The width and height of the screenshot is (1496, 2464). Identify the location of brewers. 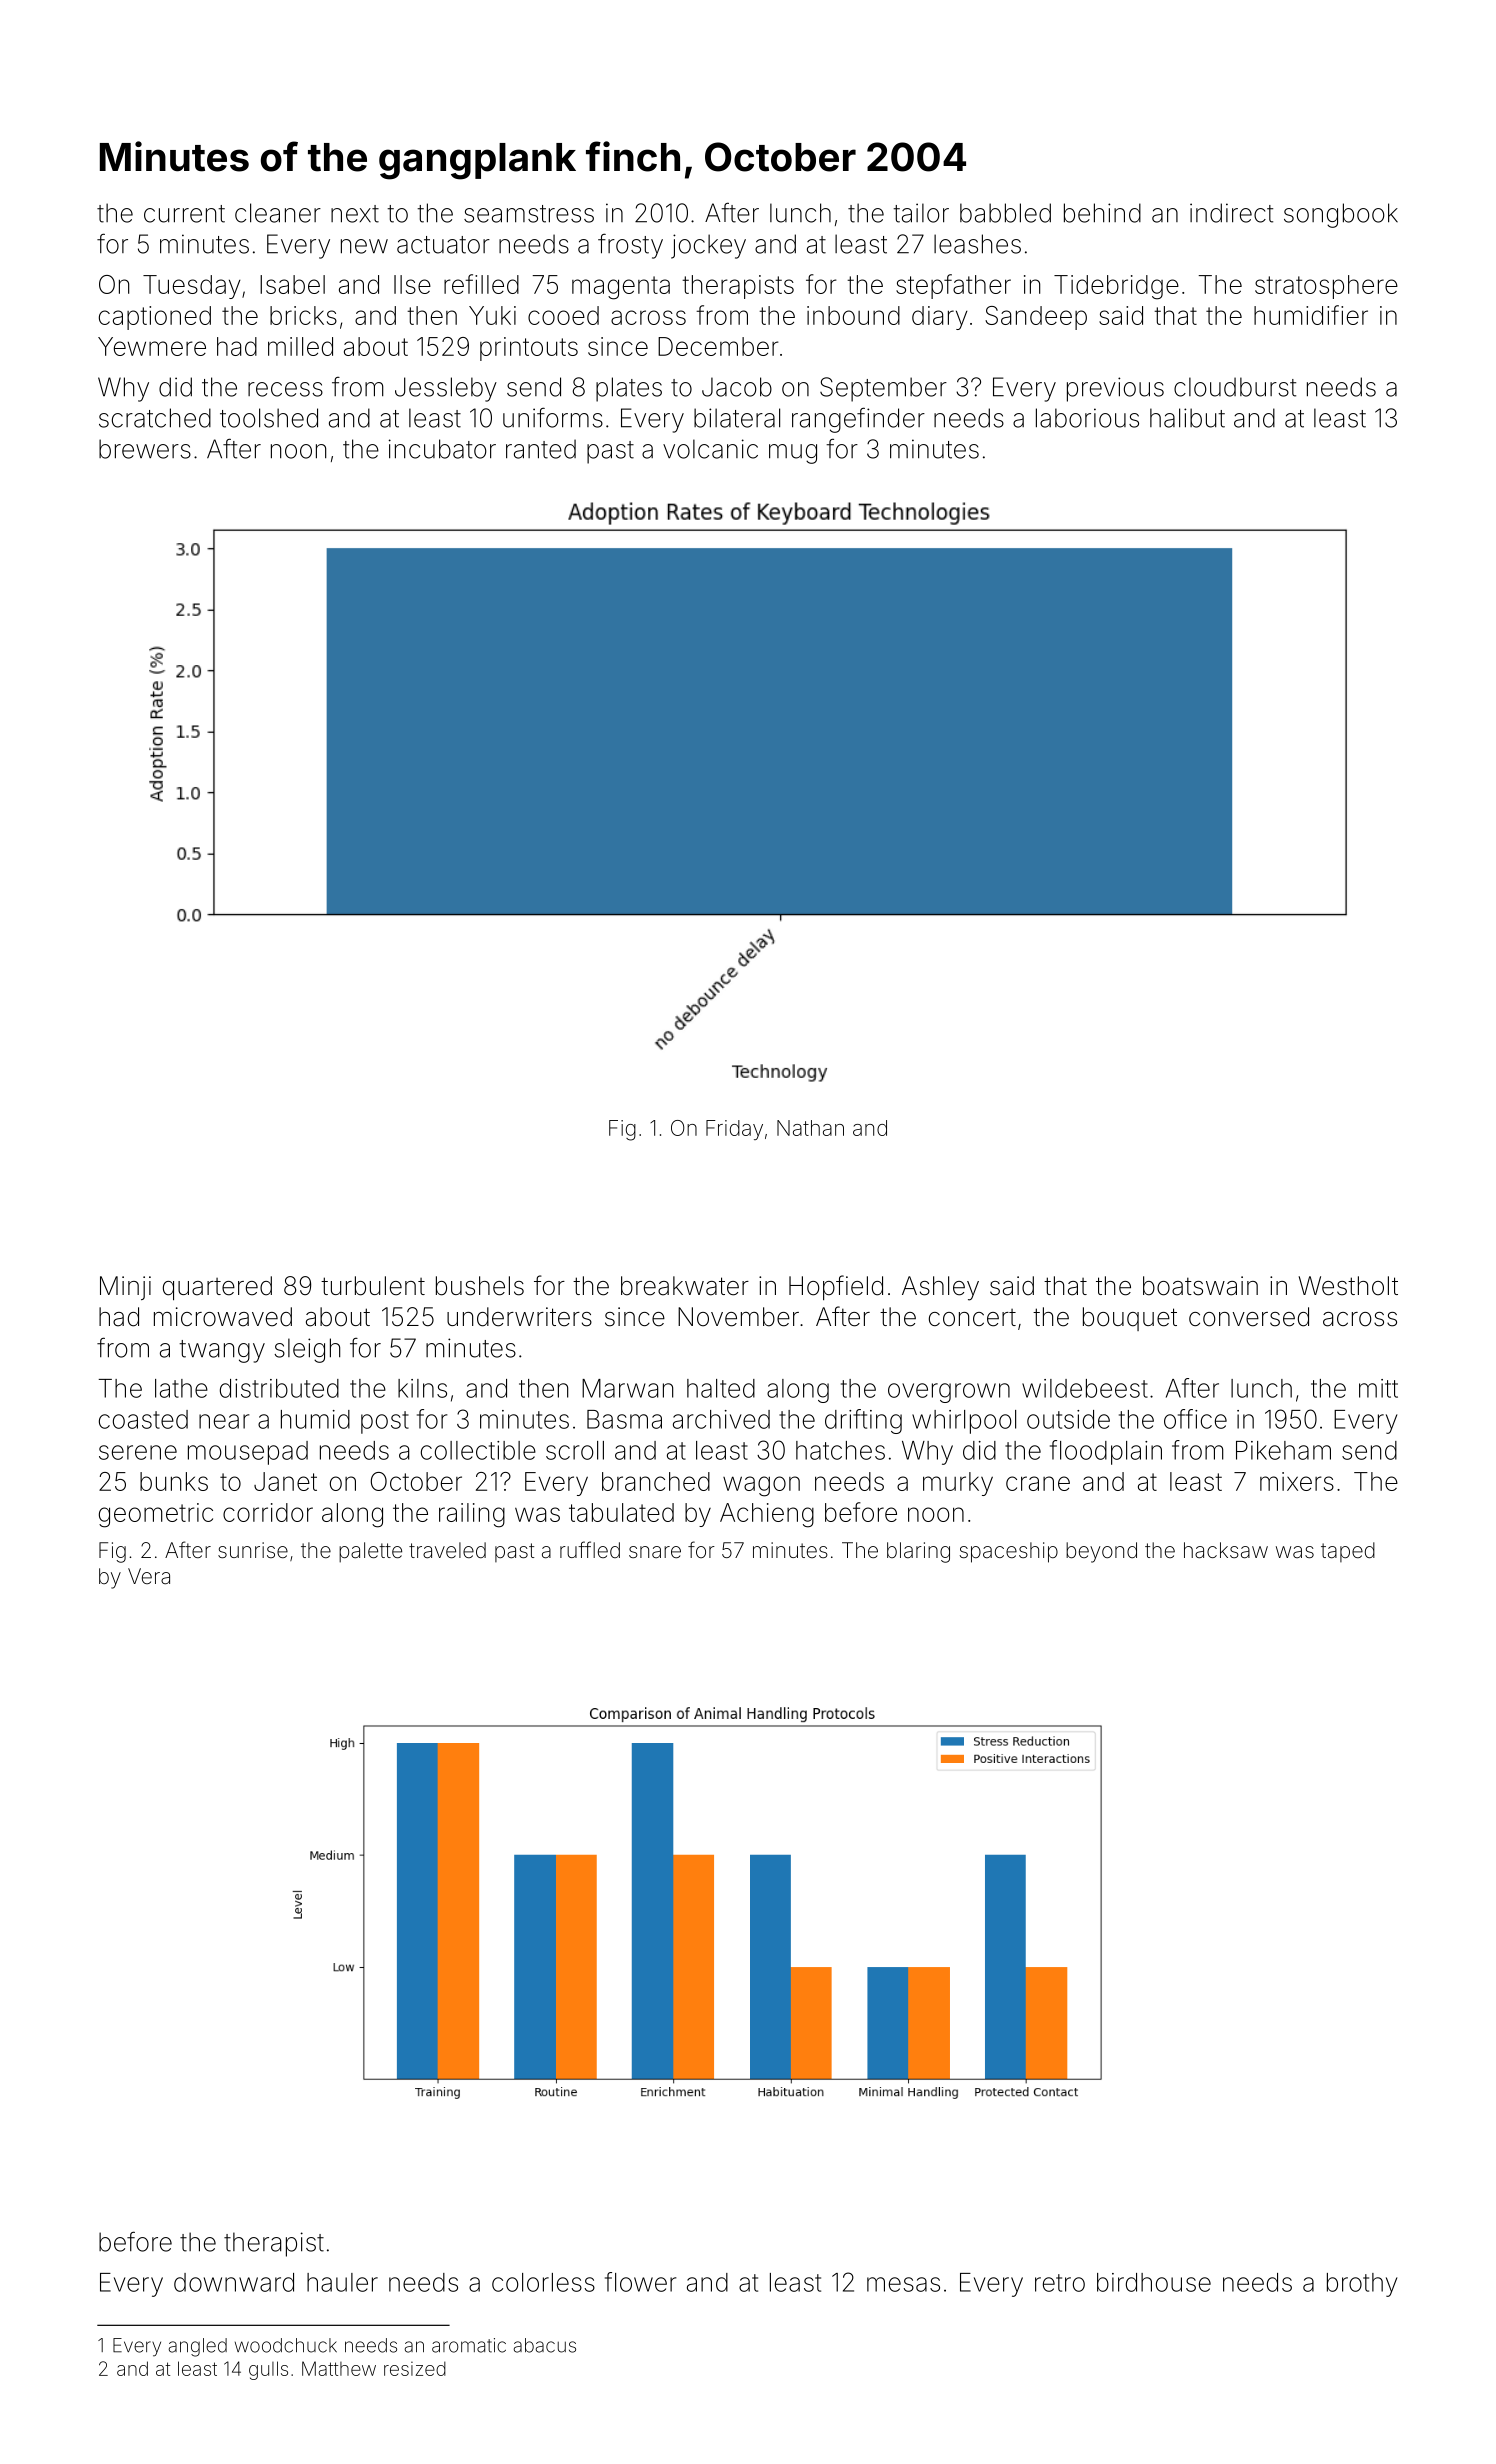
(145, 449).
